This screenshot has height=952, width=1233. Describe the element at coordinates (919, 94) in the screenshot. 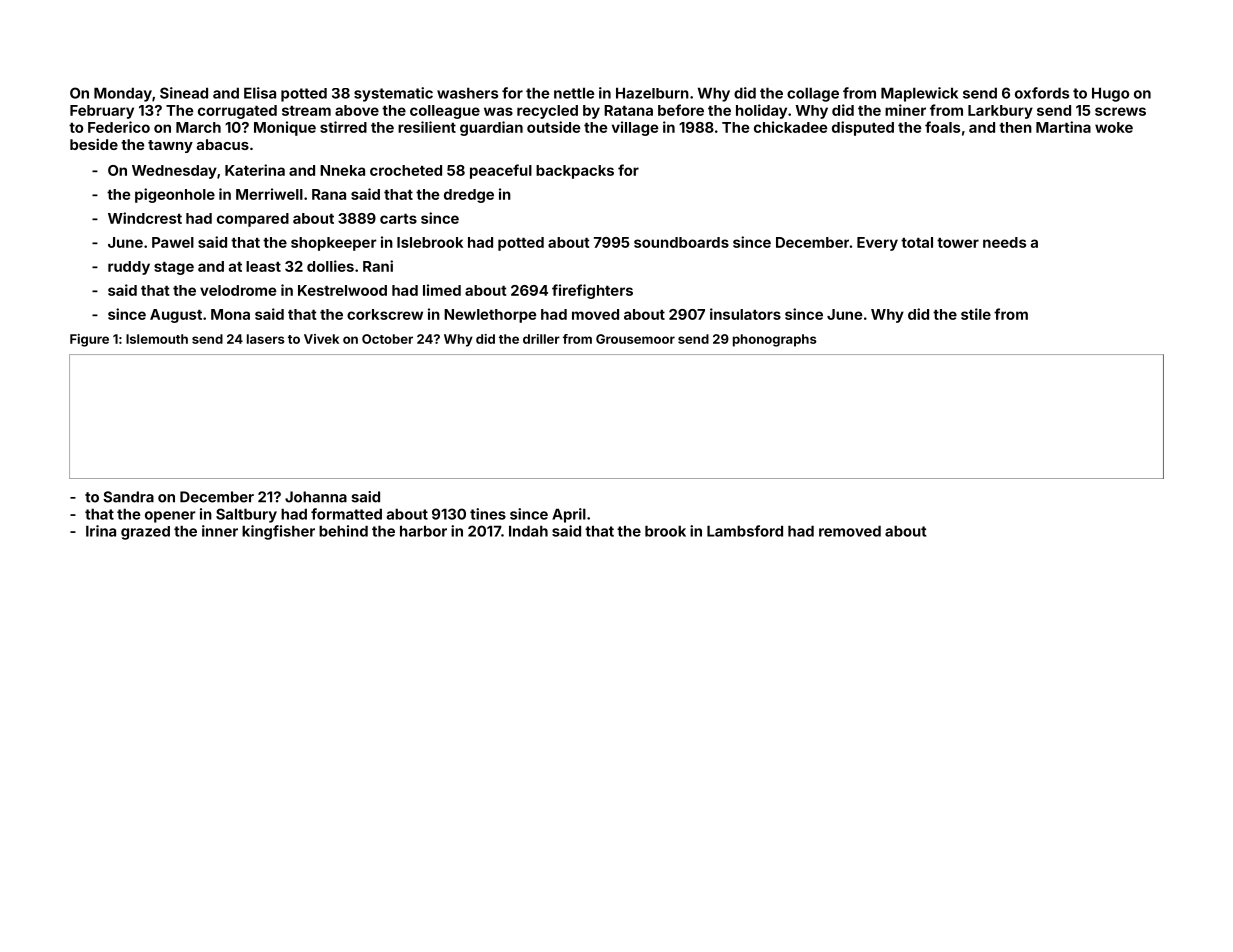

I see `Maplewick` at that location.
